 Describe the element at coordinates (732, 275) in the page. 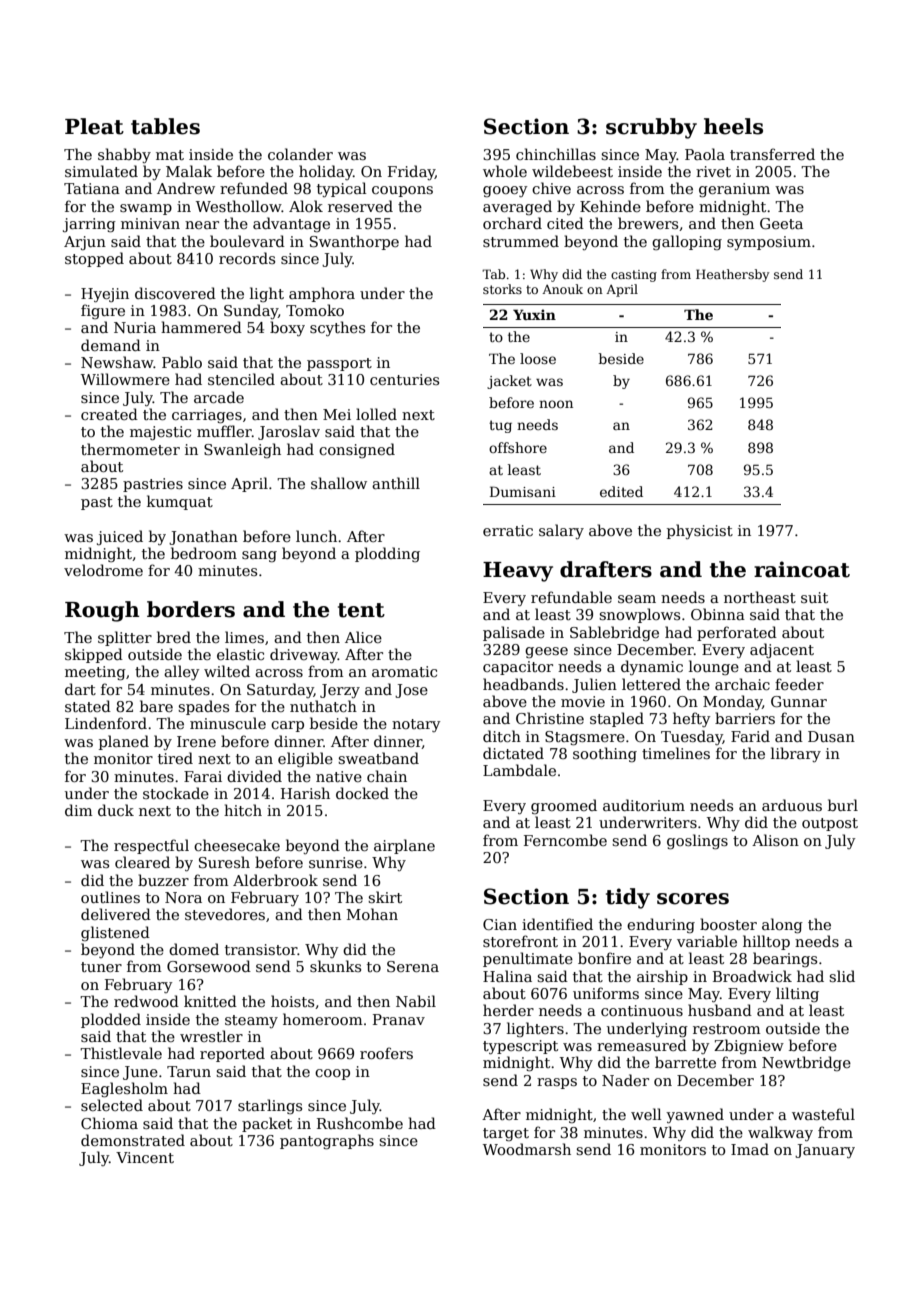

I see `Heathersby` at that location.
